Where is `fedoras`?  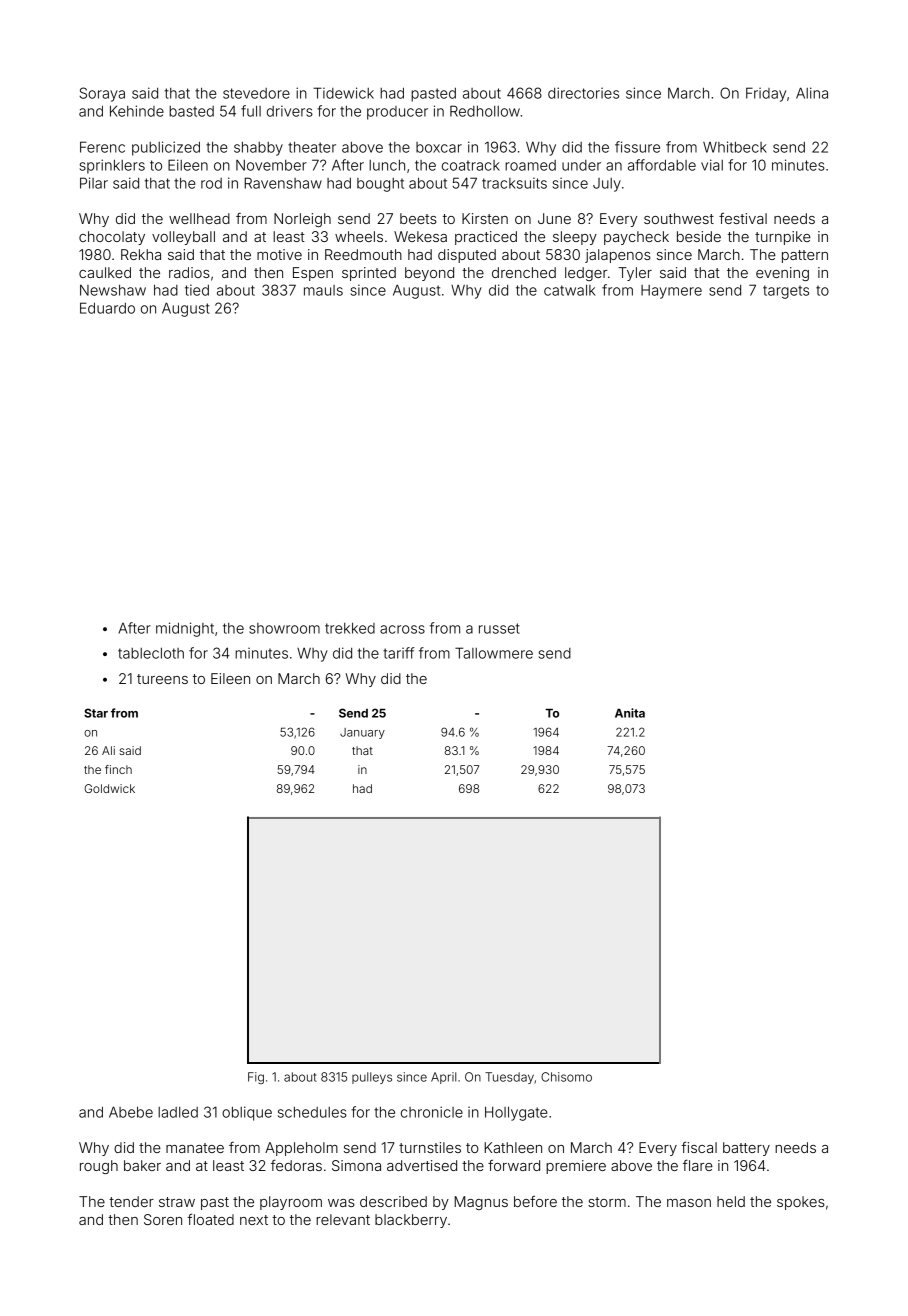 fedoras is located at coordinates (296, 1165).
